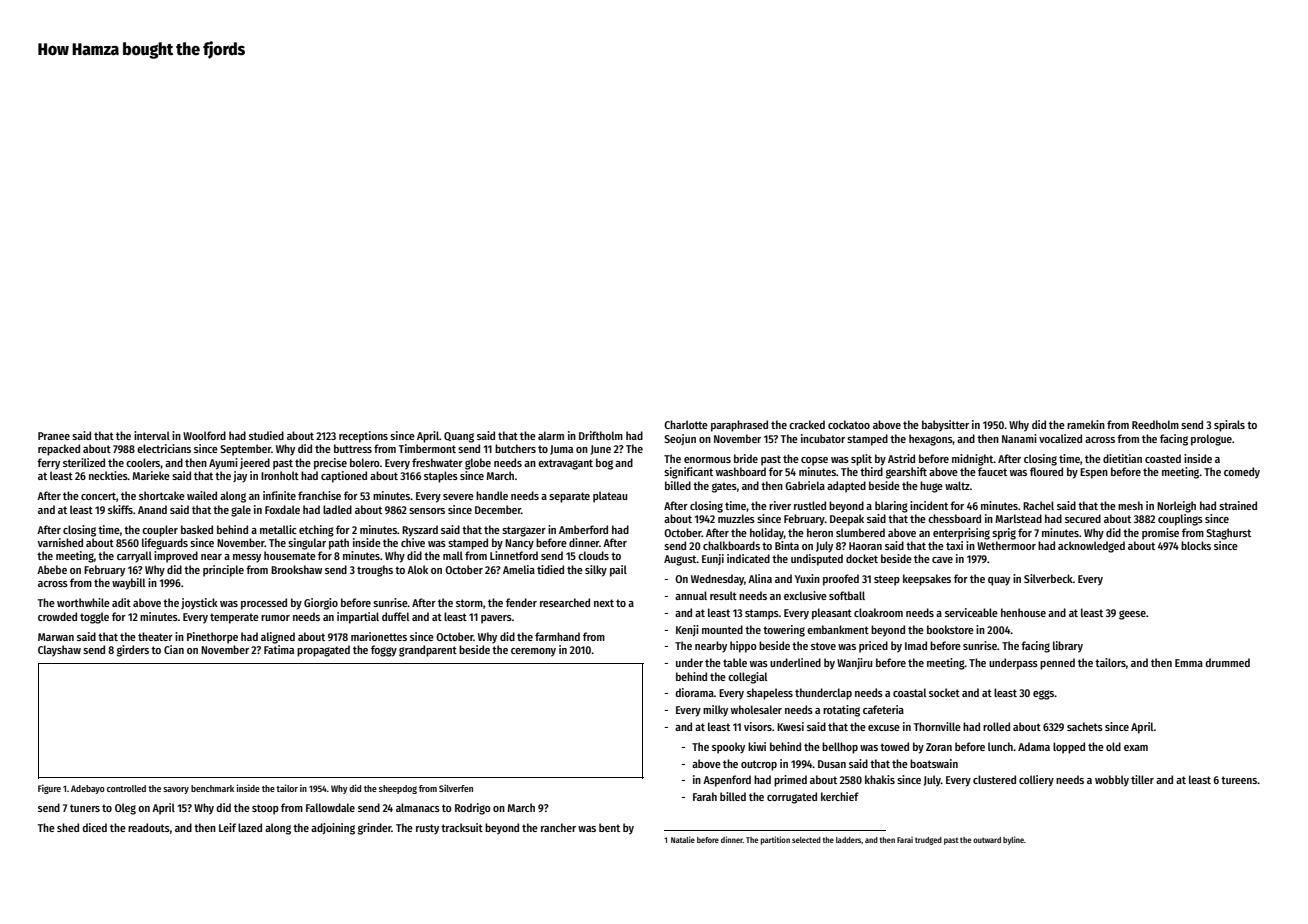 The width and height of the screenshot is (1308, 924). Describe the element at coordinates (59, 651) in the screenshot. I see `Clayshaw` at that location.
